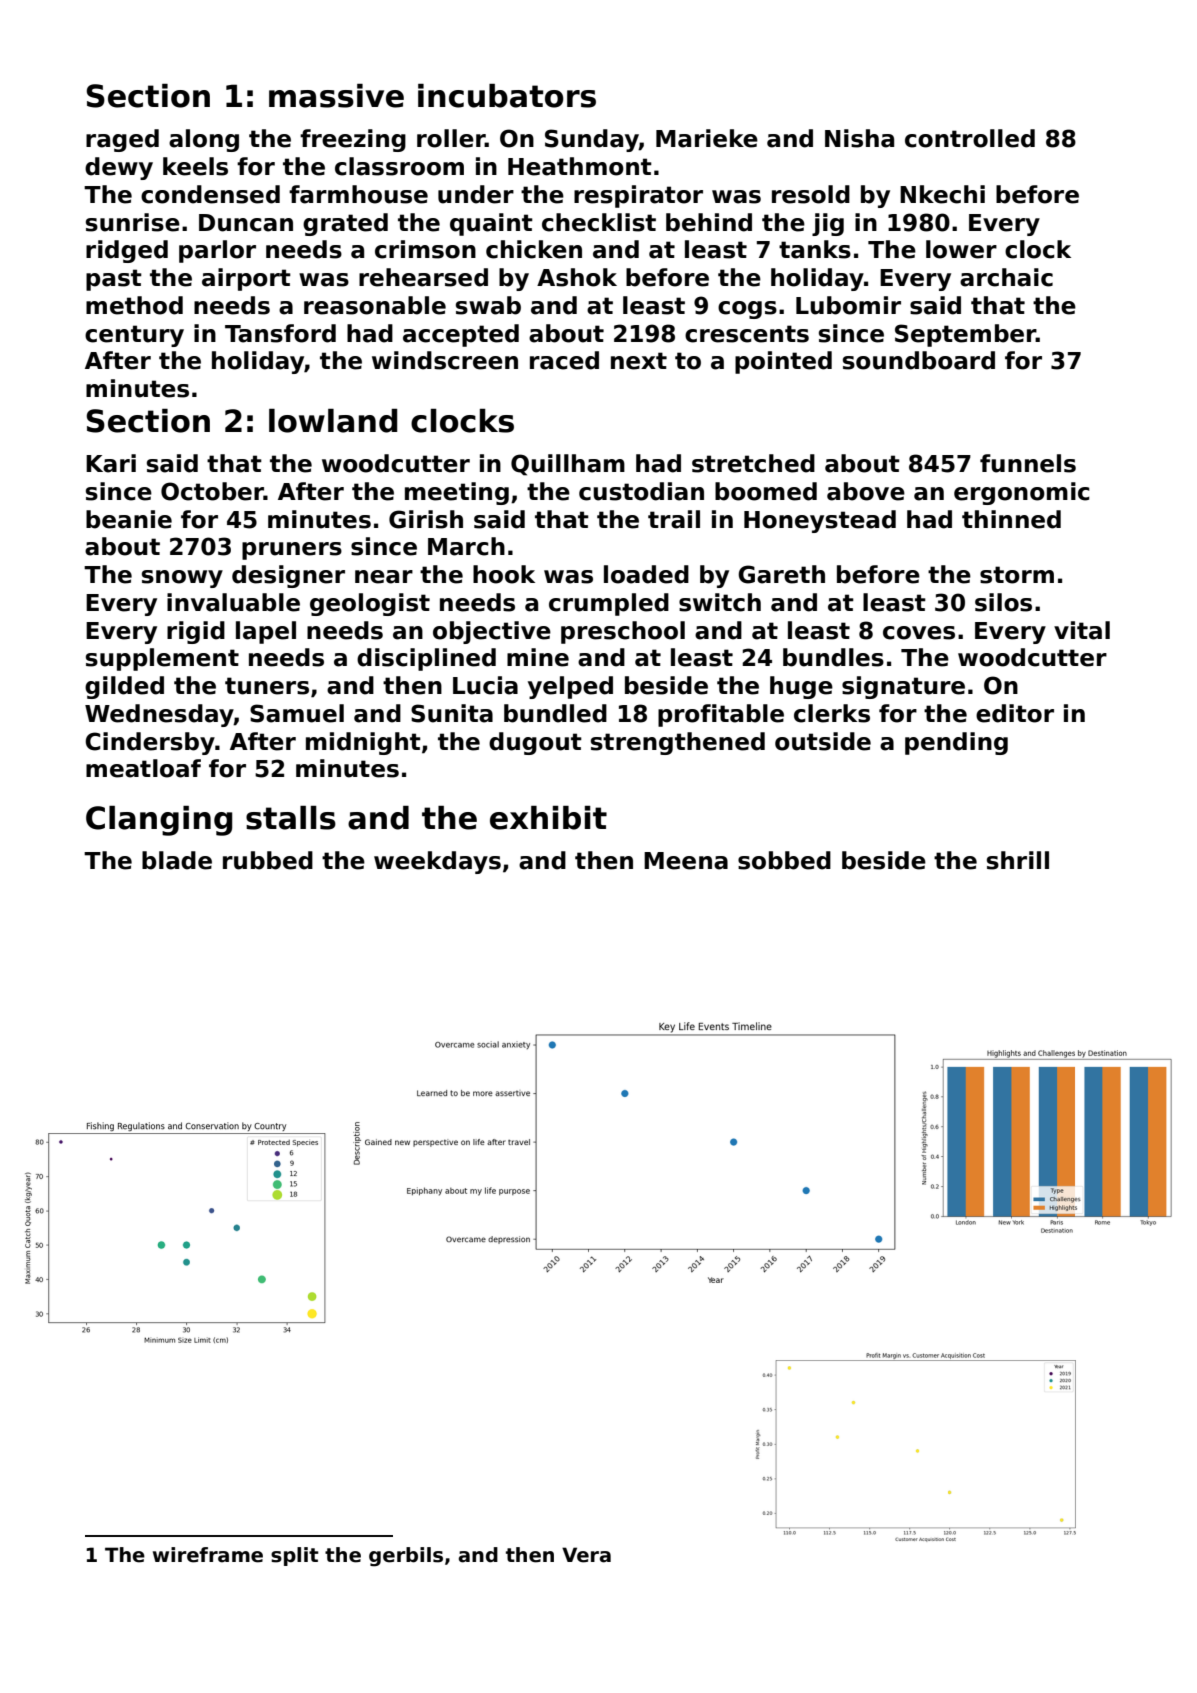 This screenshot has width=1197, height=1693. What do you see at coordinates (970, 138) in the screenshot?
I see `controlled` at bounding box center [970, 138].
